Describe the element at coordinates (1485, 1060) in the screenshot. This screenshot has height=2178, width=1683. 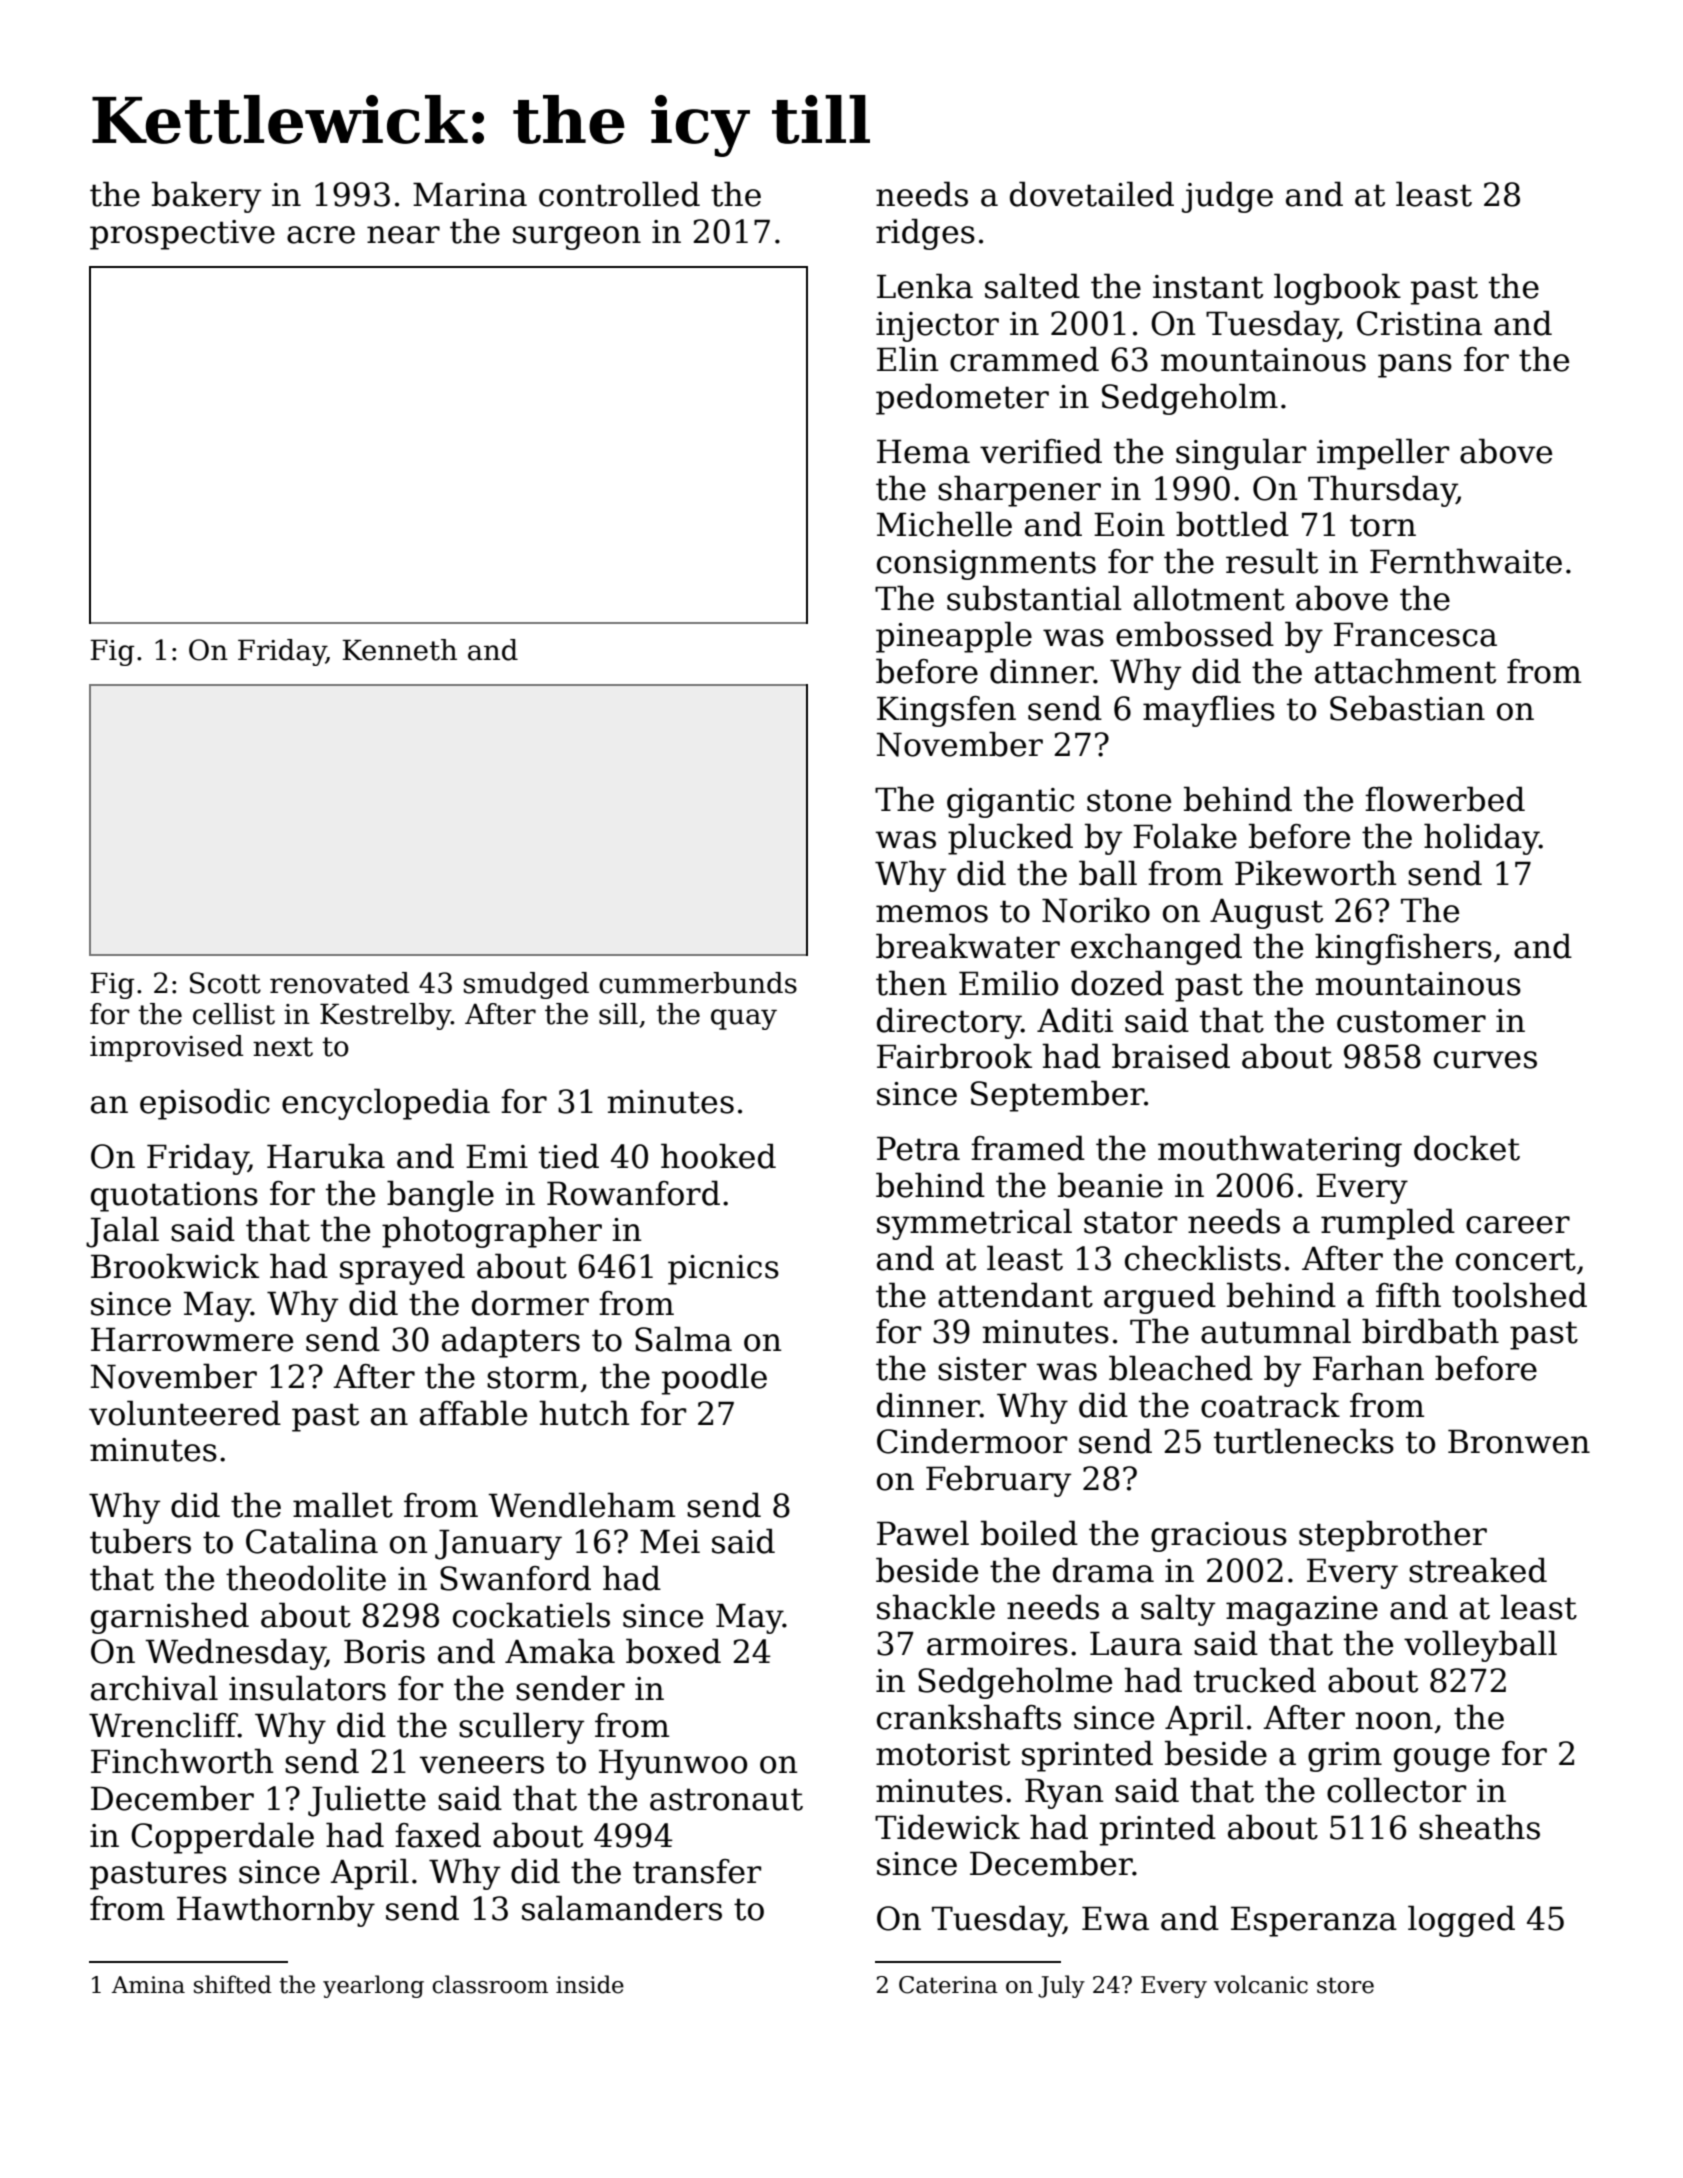
I see `curves` at that location.
